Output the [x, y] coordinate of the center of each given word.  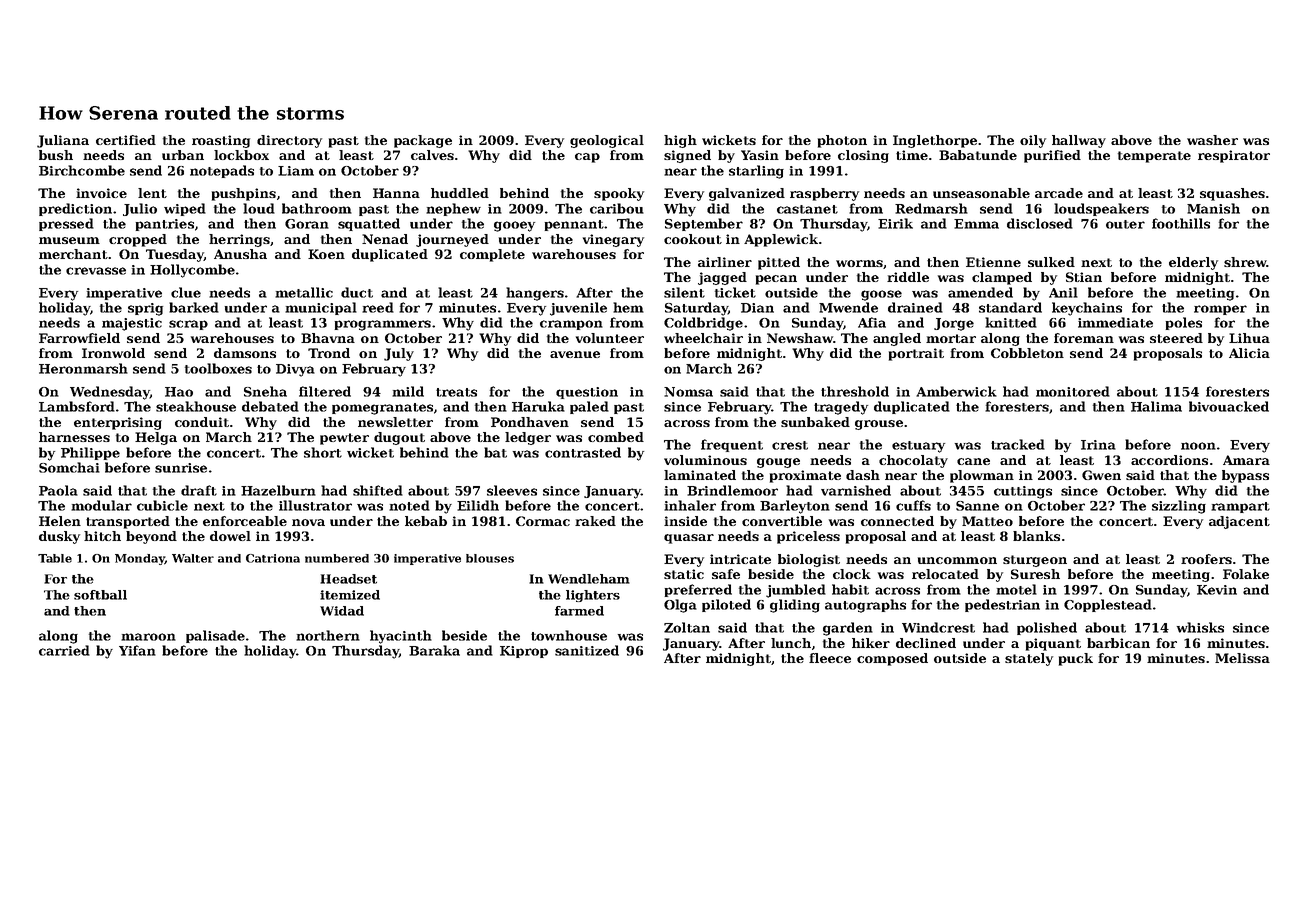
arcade [1059, 193]
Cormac [543, 521]
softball [100, 595]
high [680, 141]
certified [126, 140]
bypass [1245, 476]
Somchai [69, 467]
